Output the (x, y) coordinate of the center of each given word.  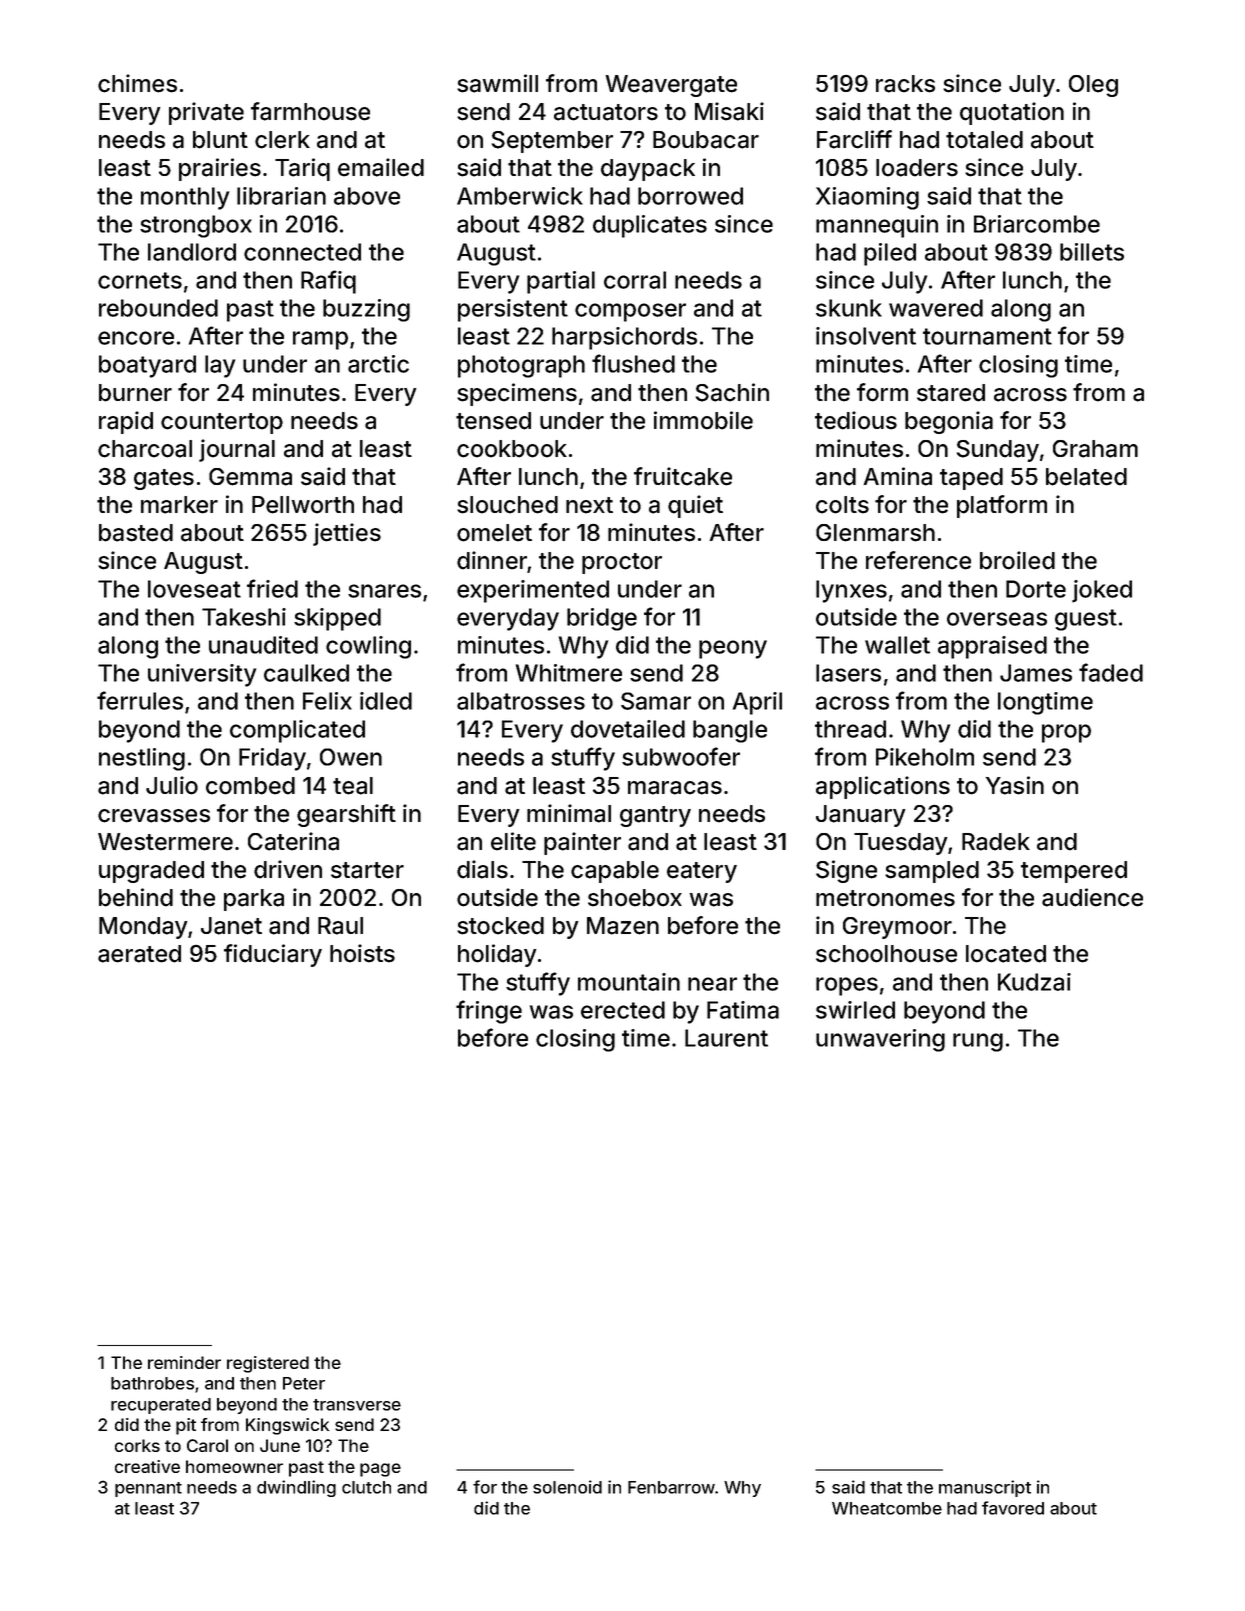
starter (367, 870)
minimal (569, 813)
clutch (366, 1487)
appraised (992, 647)
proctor (622, 563)
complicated (297, 731)
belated (1086, 477)
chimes (137, 83)
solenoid (567, 1487)
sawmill (497, 83)
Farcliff (854, 139)
